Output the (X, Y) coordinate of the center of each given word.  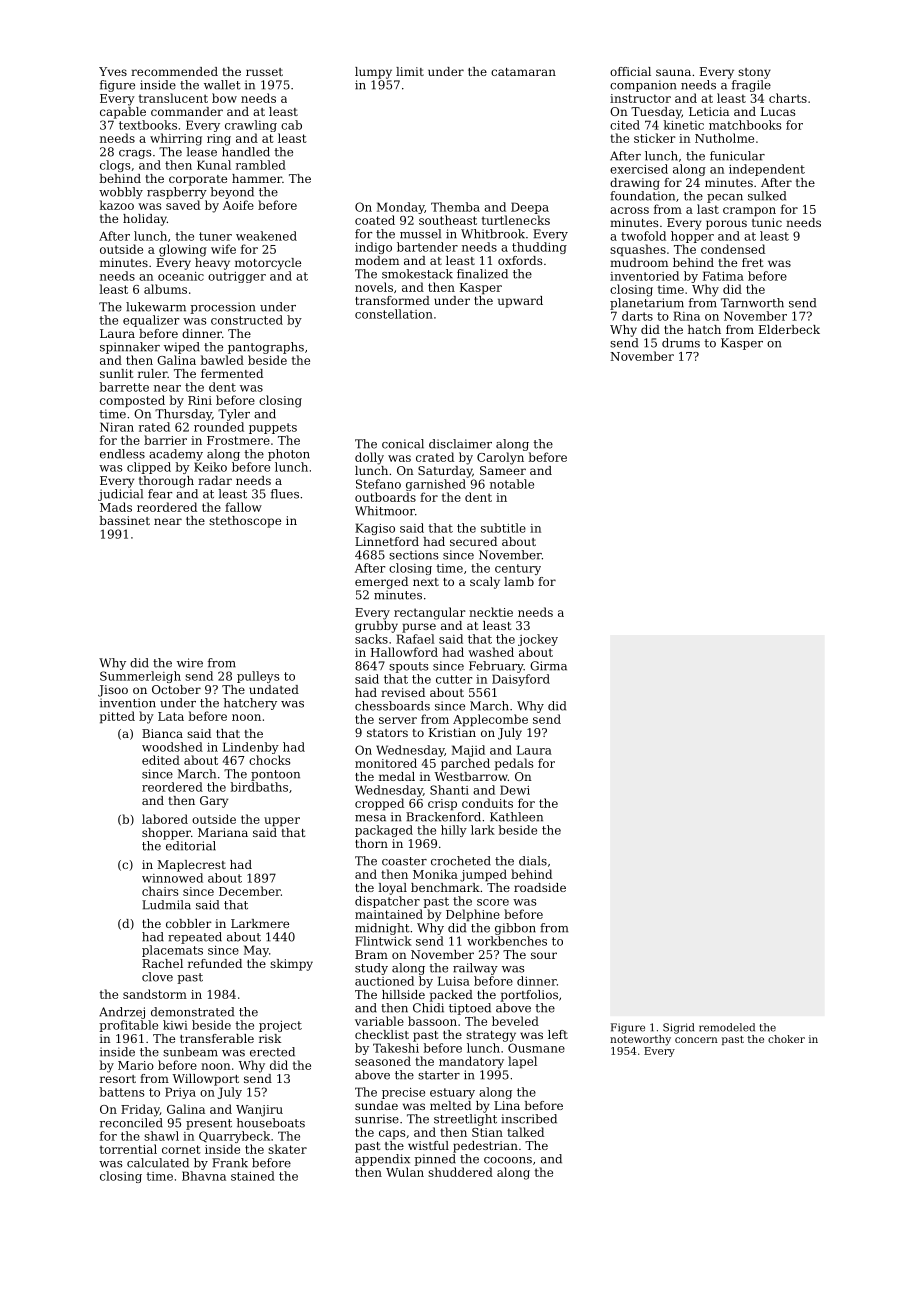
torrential (128, 1149)
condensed (733, 249)
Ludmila (166, 905)
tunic (767, 222)
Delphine (473, 915)
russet (264, 72)
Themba (455, 207)
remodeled (727, 1027)
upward (520, 302)
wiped (182, 348)
